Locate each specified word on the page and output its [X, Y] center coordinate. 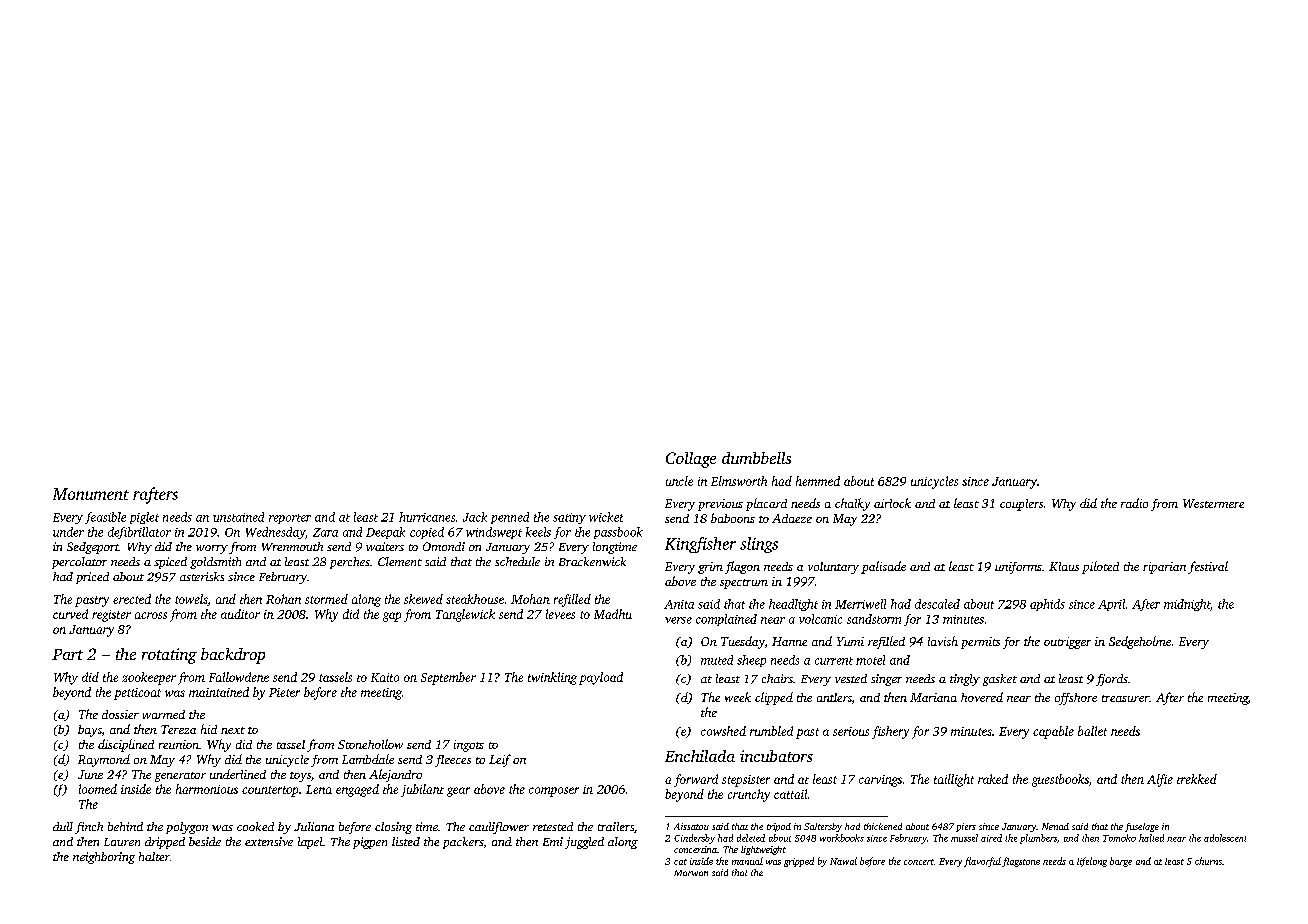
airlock [892, 503]
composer [554, 792]
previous [720, 505]
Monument [91, 494]
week [738, 697]
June [90, 774]
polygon [187, 828]
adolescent [1225, 838]
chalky [852, 504]
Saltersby [823, 827]
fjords [1112, 680]
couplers [1021, 505]
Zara [325, 532]
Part [67, 654]
